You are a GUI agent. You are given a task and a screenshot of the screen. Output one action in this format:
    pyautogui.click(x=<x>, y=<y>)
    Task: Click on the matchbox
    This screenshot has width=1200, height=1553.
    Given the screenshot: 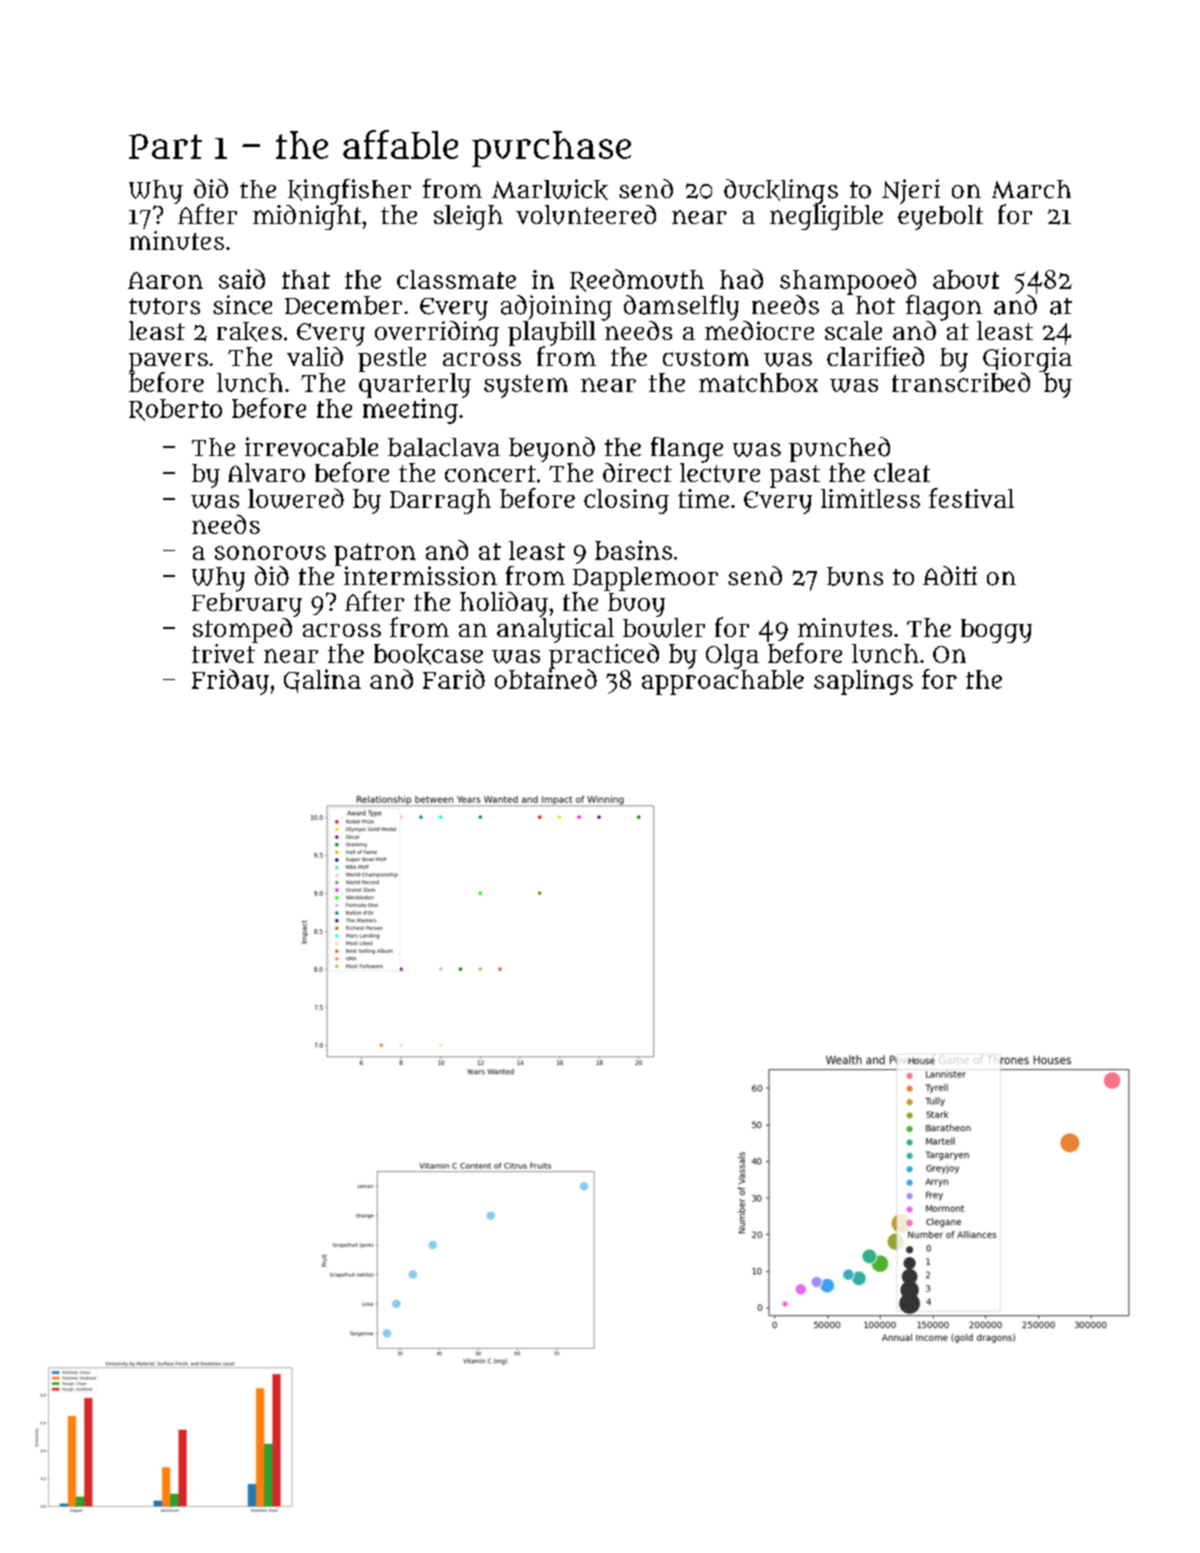 What is the action you would take?
    pyautogui.click(x=758, y=382)
